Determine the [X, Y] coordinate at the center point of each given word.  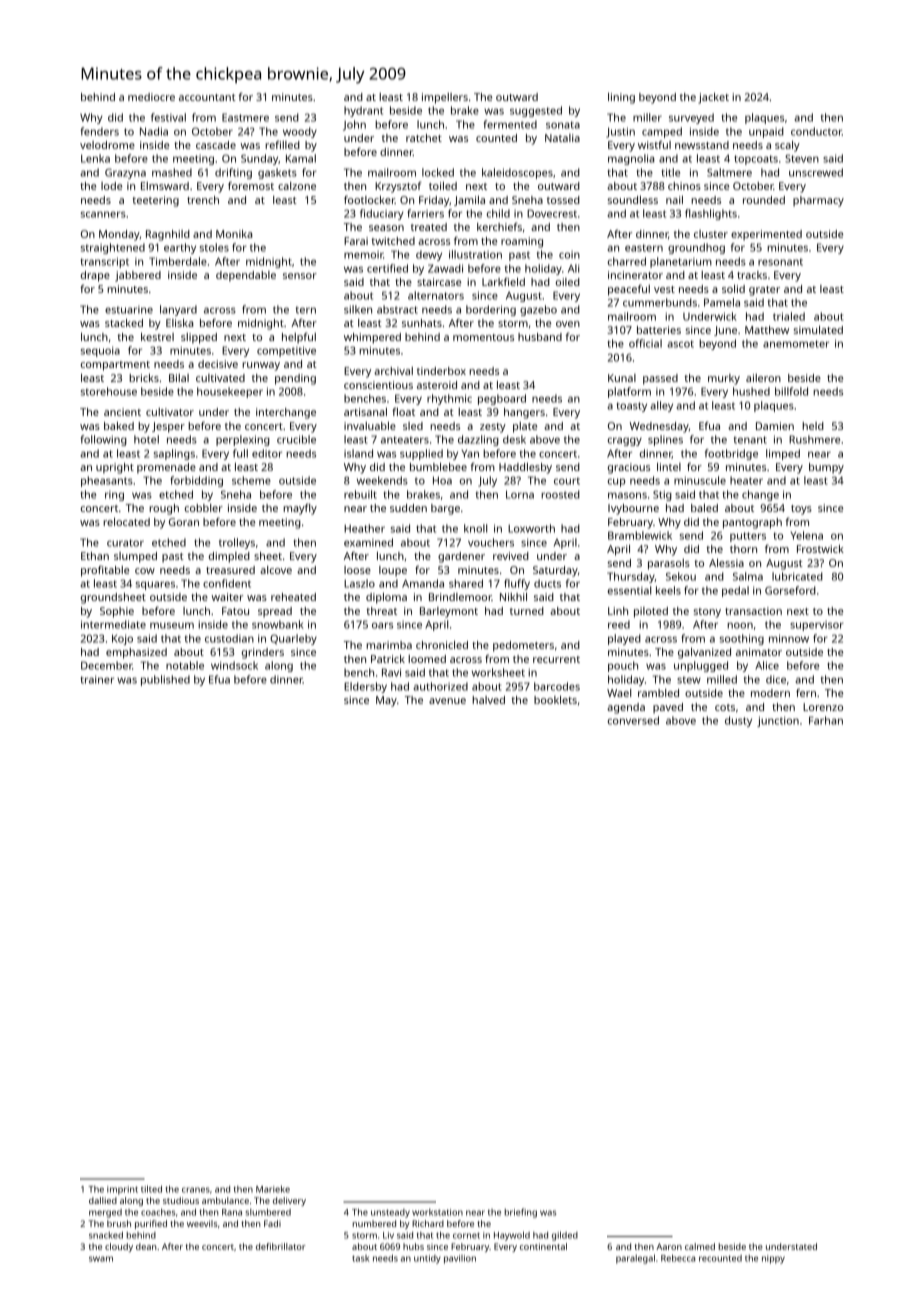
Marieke [273, 1189]
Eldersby [365, 687]
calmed [700, 1246]
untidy [427, 1259]
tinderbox [441, 371]
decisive [218, 364]
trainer [97, 679]
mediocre [151, 97]
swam [101, 1259]
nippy [773, 1259]
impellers [445, 98]
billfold [791, 391]
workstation [437, 1212]
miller [647, 117]
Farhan [826, 720]
